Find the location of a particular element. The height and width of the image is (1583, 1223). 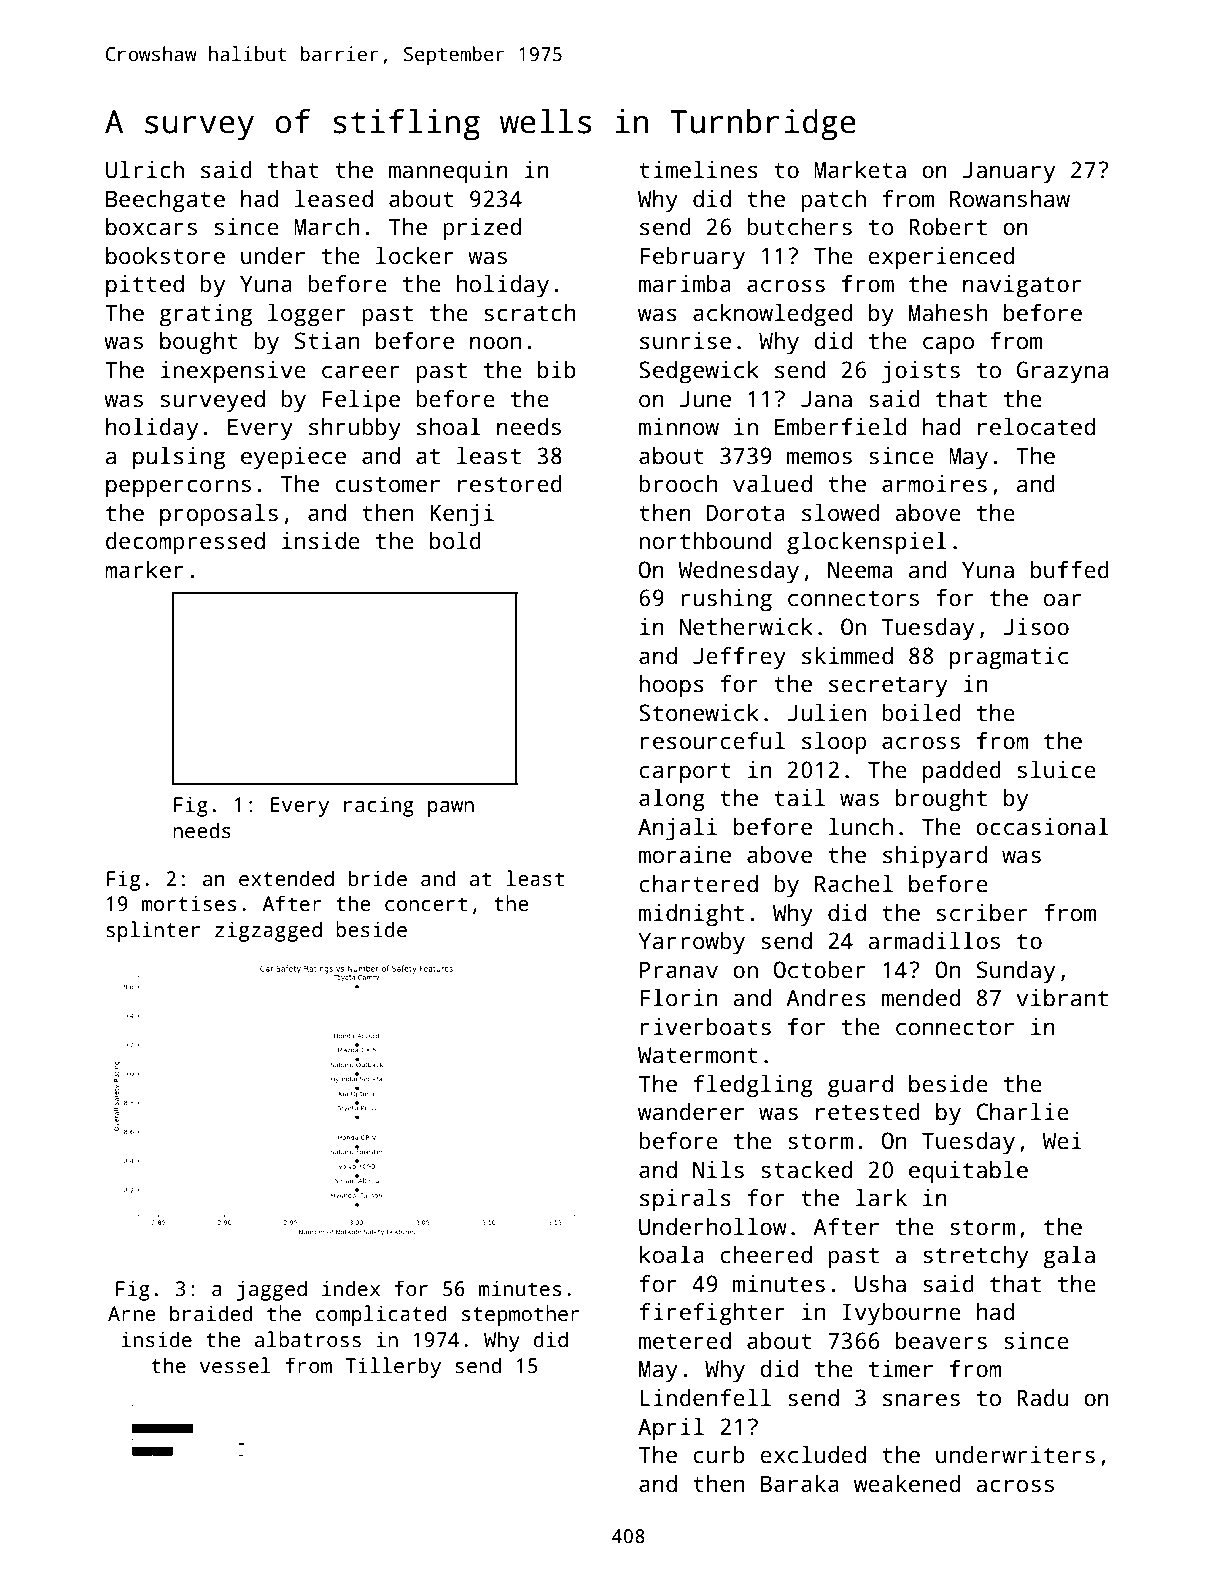

curb is located at coordinates (719, 1455).
